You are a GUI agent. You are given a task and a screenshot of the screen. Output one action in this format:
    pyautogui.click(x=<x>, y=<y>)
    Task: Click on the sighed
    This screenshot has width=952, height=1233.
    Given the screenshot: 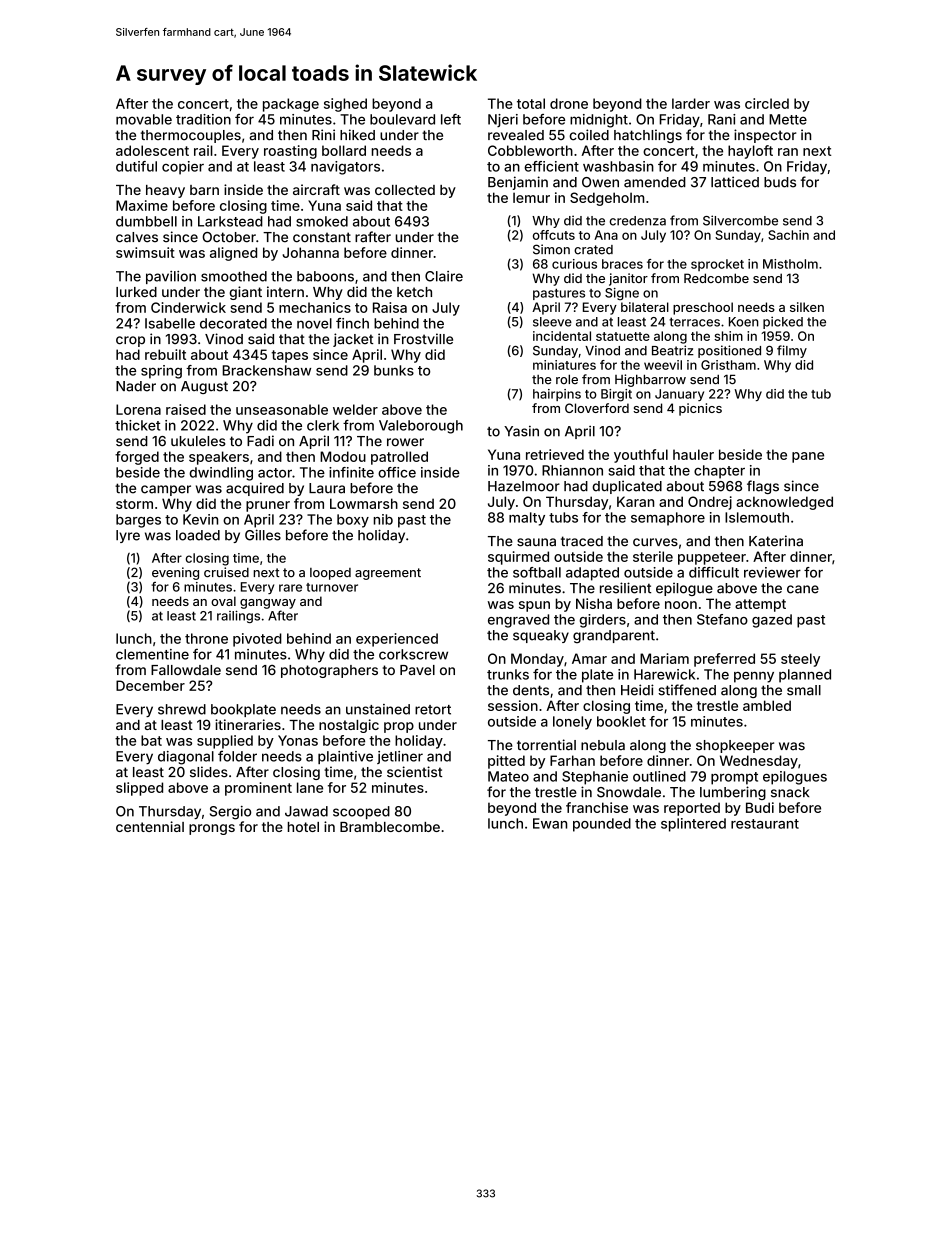 What is the action you would take?
    pyautogui.click(x=345, y=105)
